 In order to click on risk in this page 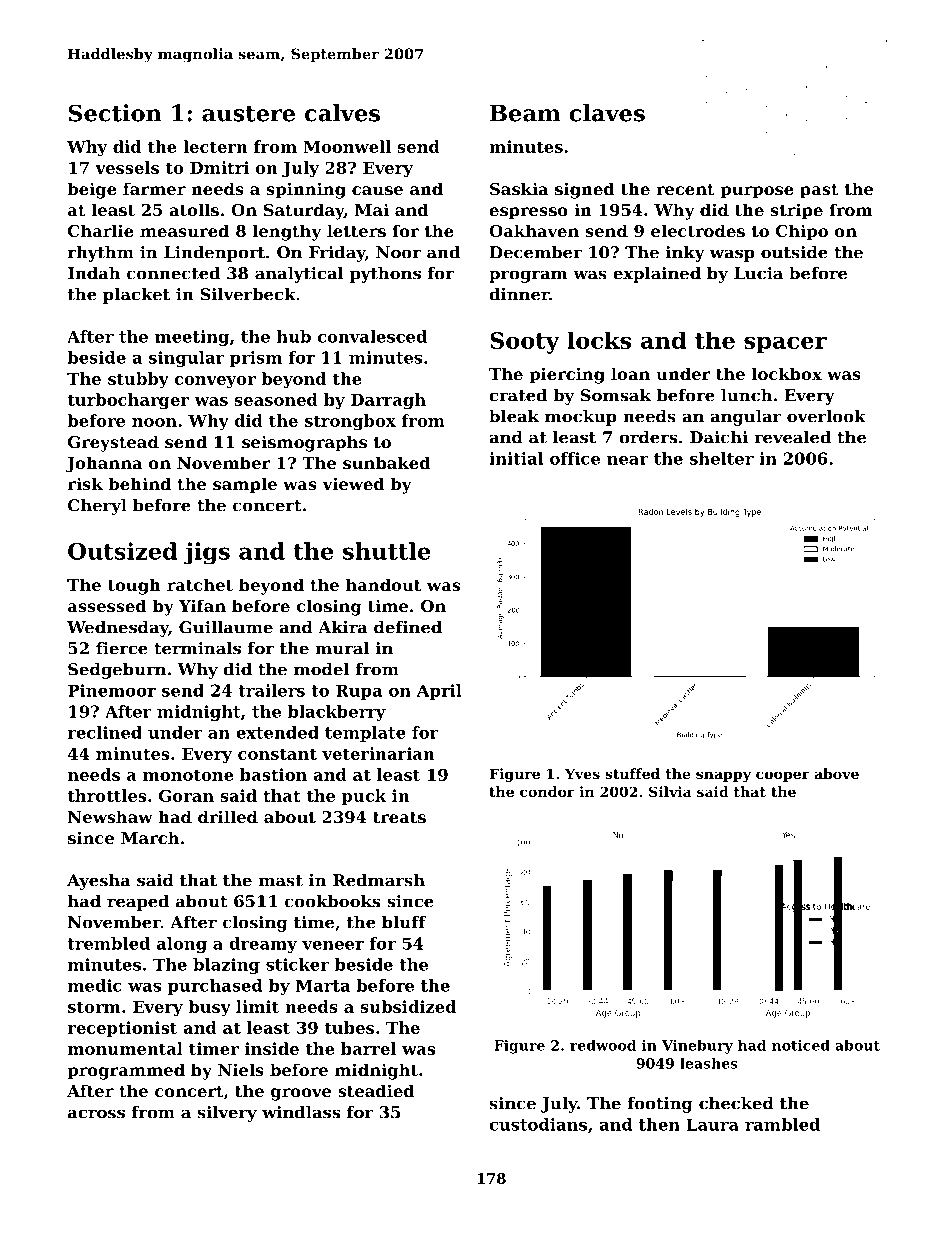, I will do `click(85, 483)`.
